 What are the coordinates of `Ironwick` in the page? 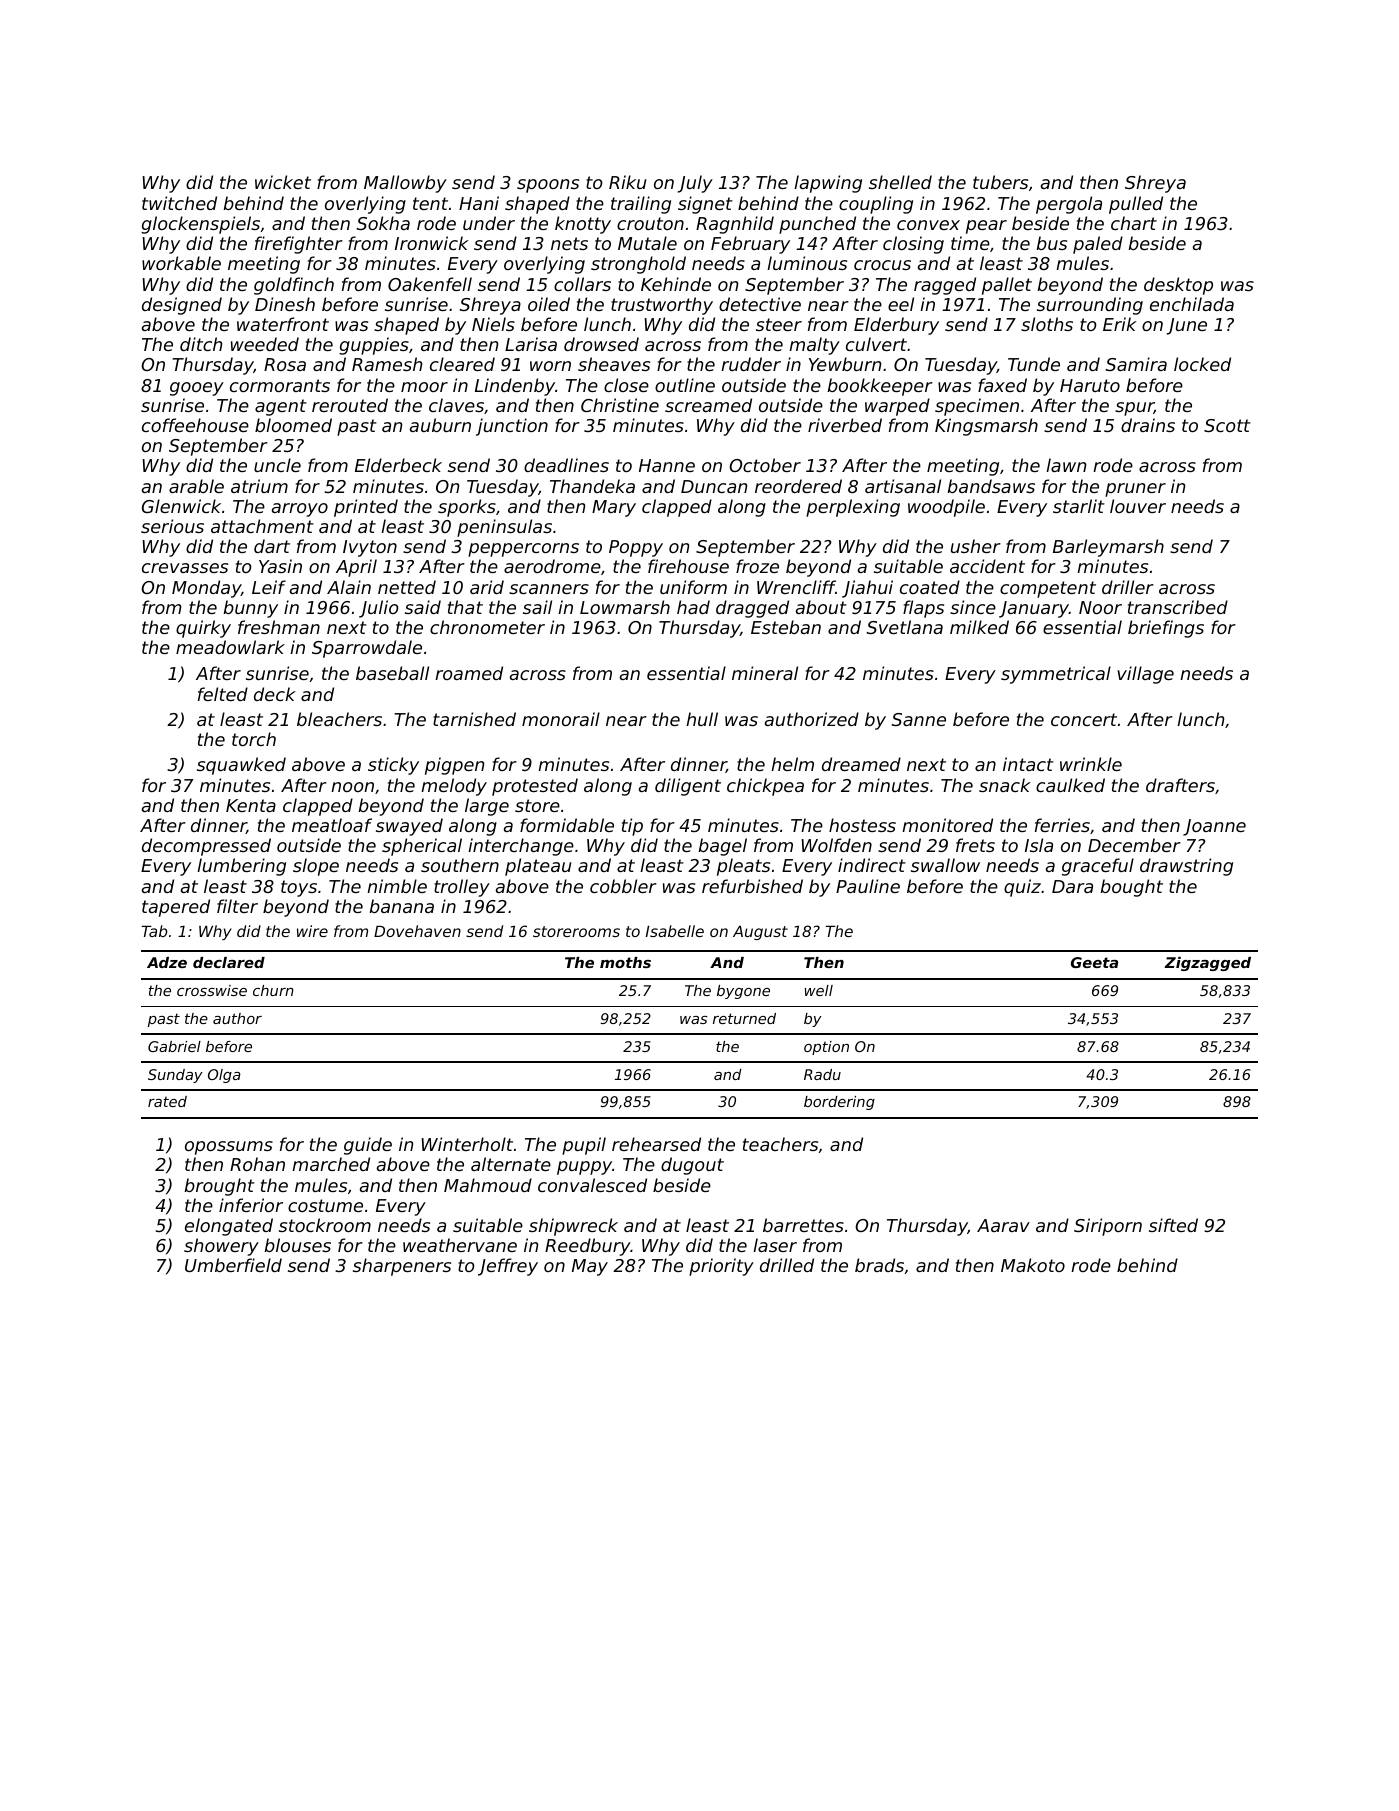 It's located at (432, 243).
